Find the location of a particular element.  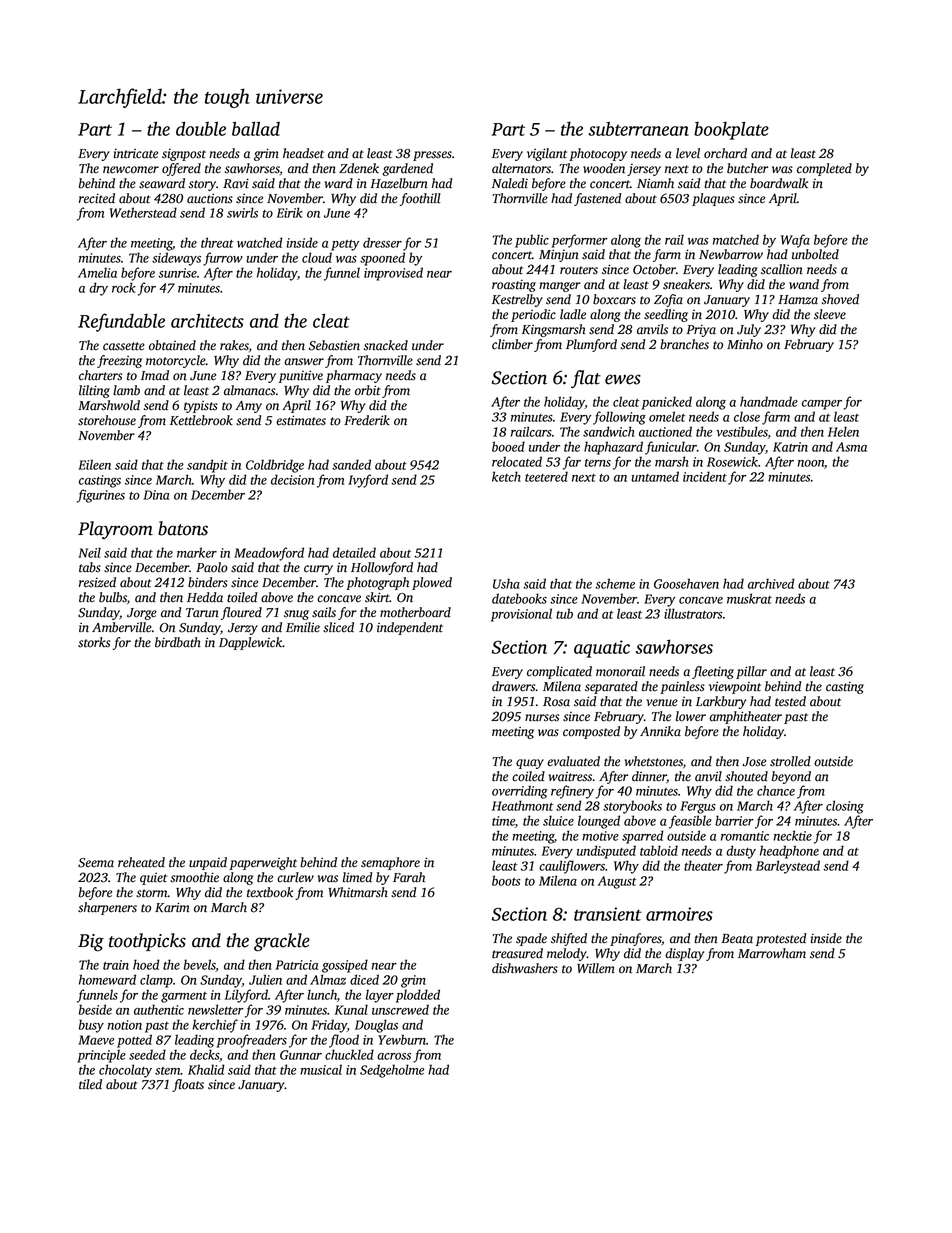

boots is located at coordinates (506, 880).
